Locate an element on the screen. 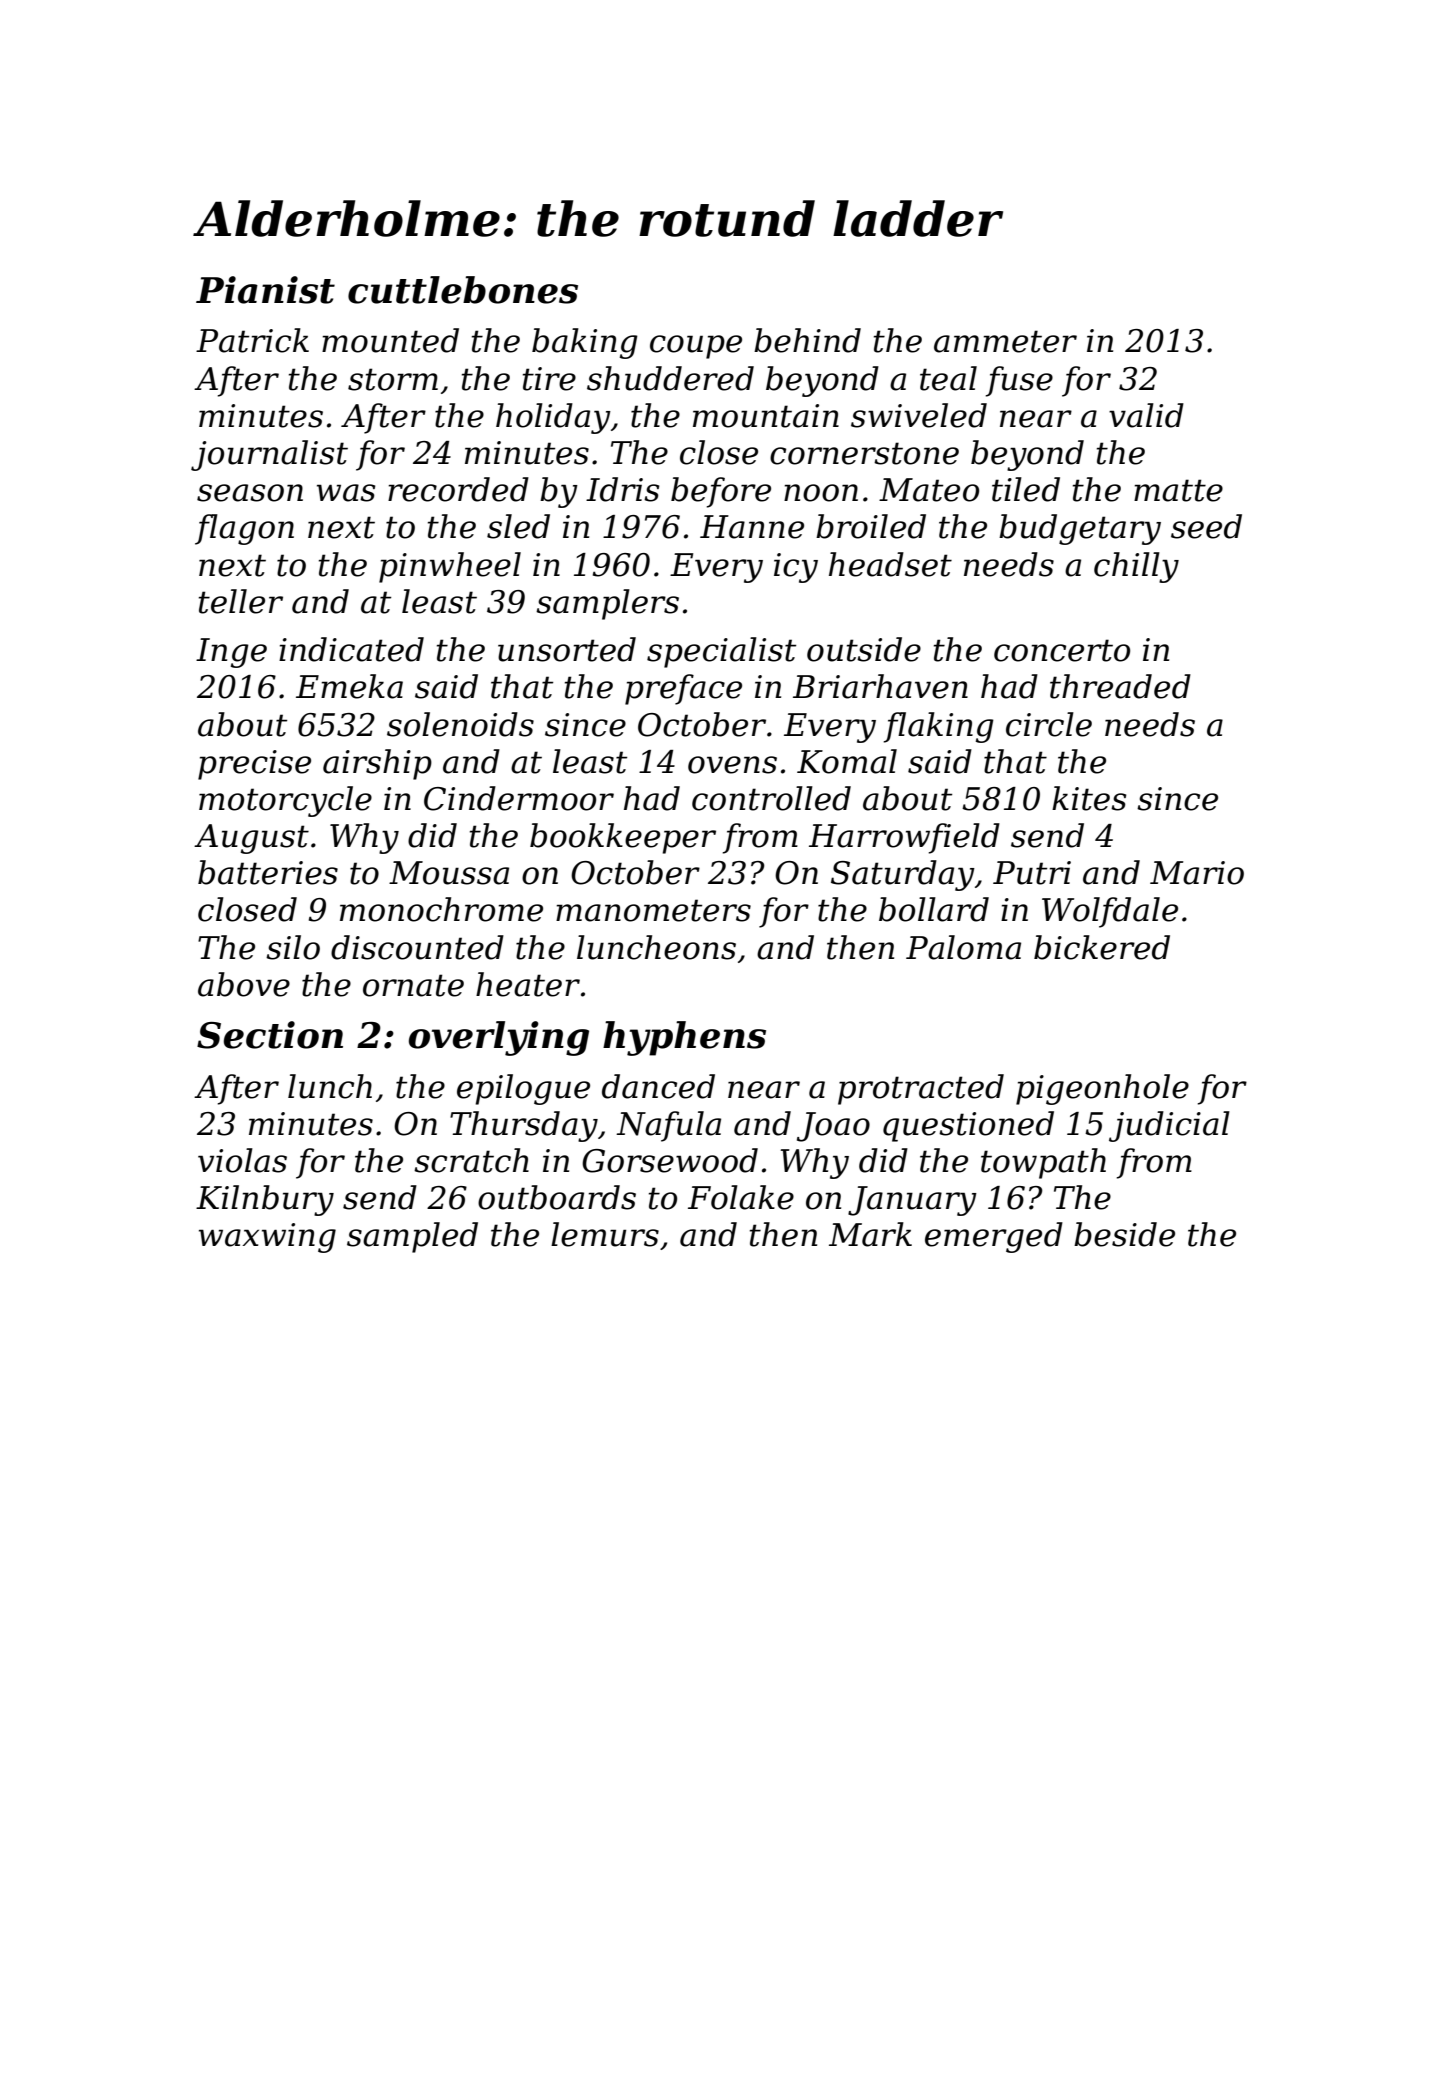 The image size is (1450, 2100). epilogue is located at coordinates (523, 1089).
